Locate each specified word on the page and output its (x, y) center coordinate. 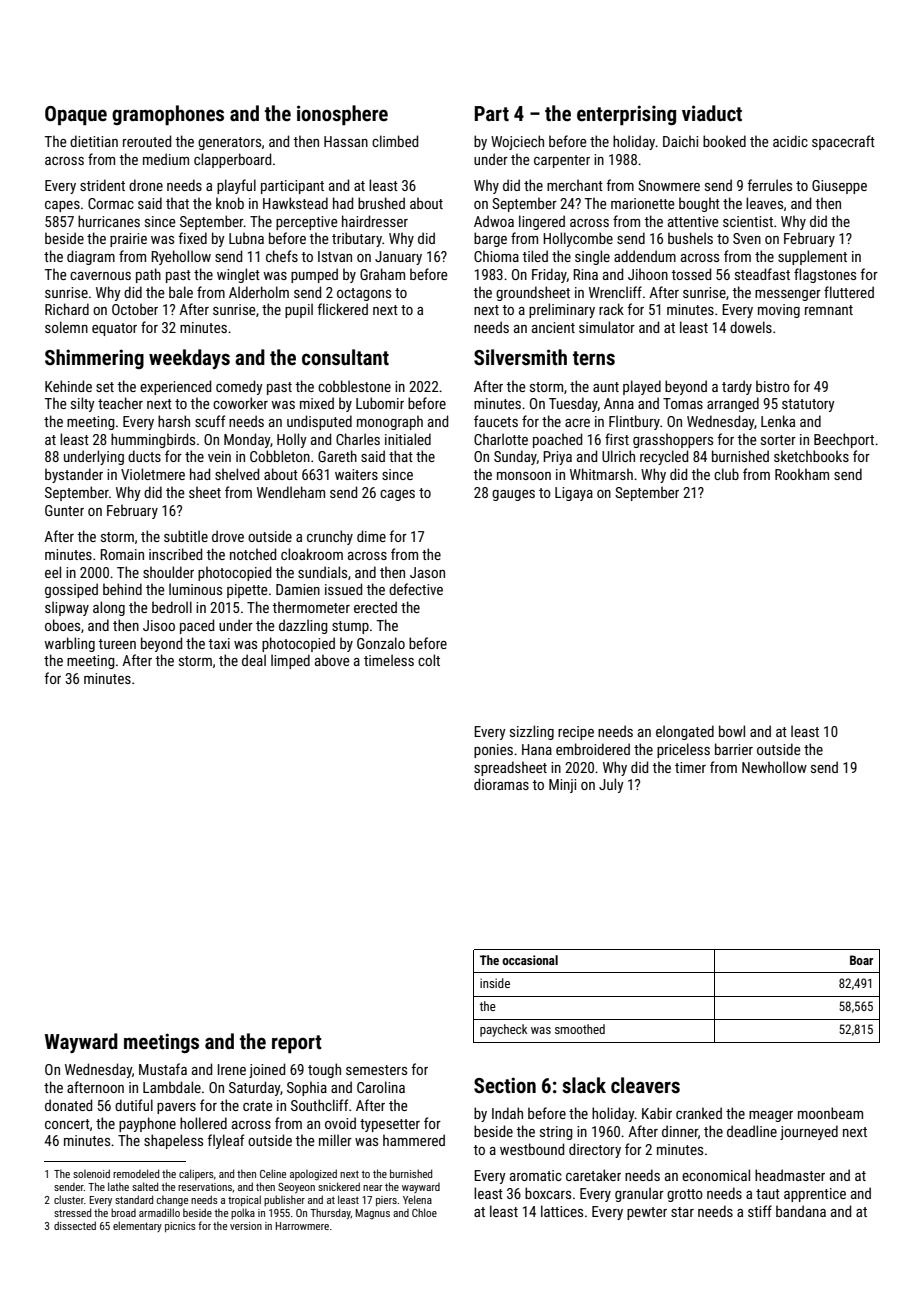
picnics (180, 1227)
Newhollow (774, 767)
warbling (69, 644)
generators (229, 143)
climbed (395, 141)
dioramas (501, 784)
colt (429, 660)
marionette (643, 203)
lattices (562, 1211)
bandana (801, 1211)
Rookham (802, 474)
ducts (144, 456)
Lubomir (380, 403)
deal (254, 660)
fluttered (849, 292)
